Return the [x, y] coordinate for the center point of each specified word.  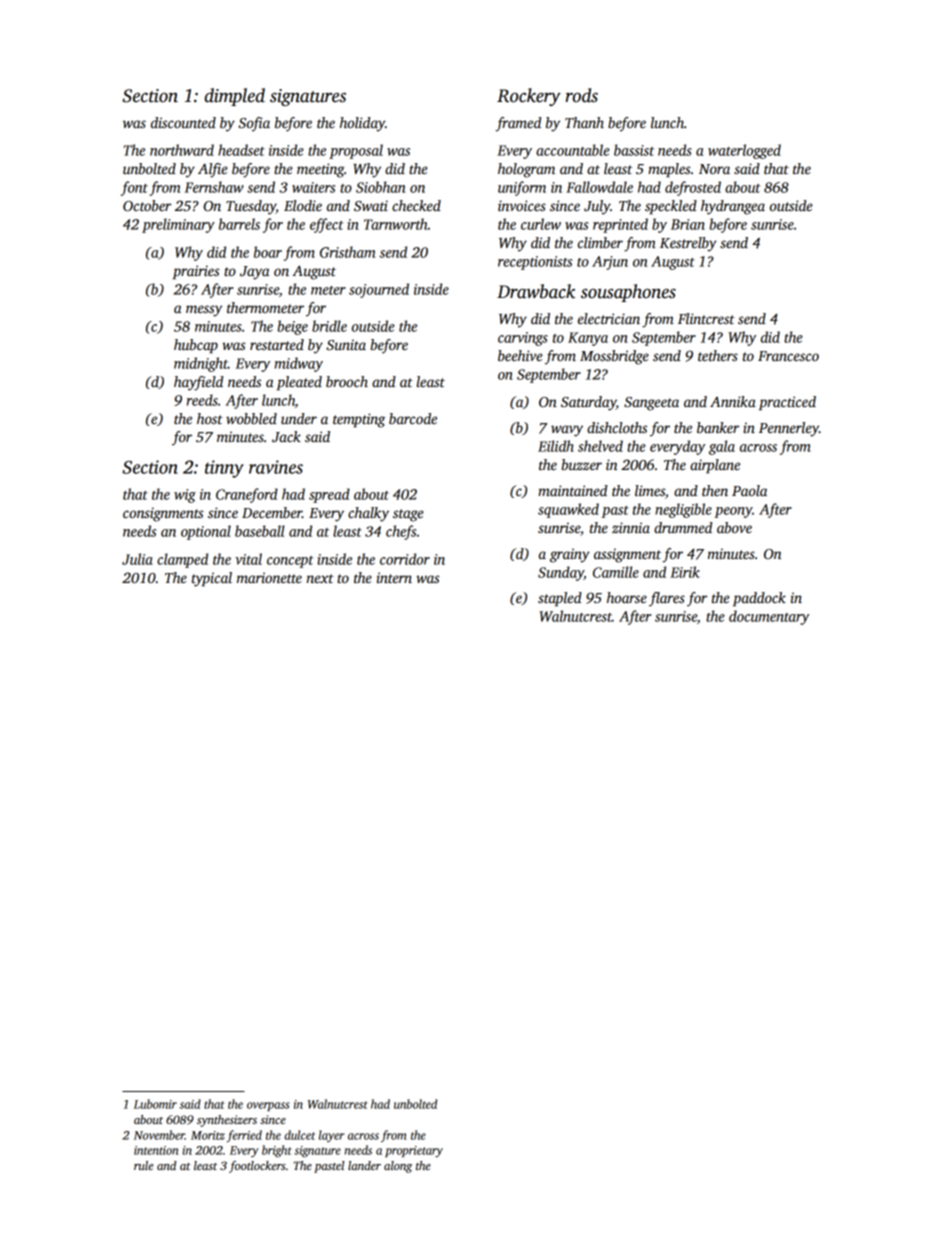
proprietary [414, 1152]
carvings [523, 339]
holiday [362, 124]
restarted [277, 344]
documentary [769, 617]
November [159, 1135]
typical [212, 579]
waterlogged [744, 151]
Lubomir [155, 1104]
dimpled [235, 97]
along [398, 1167]
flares [667, 599]
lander [364, 1165]
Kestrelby [688, 244]
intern [394, 577]
